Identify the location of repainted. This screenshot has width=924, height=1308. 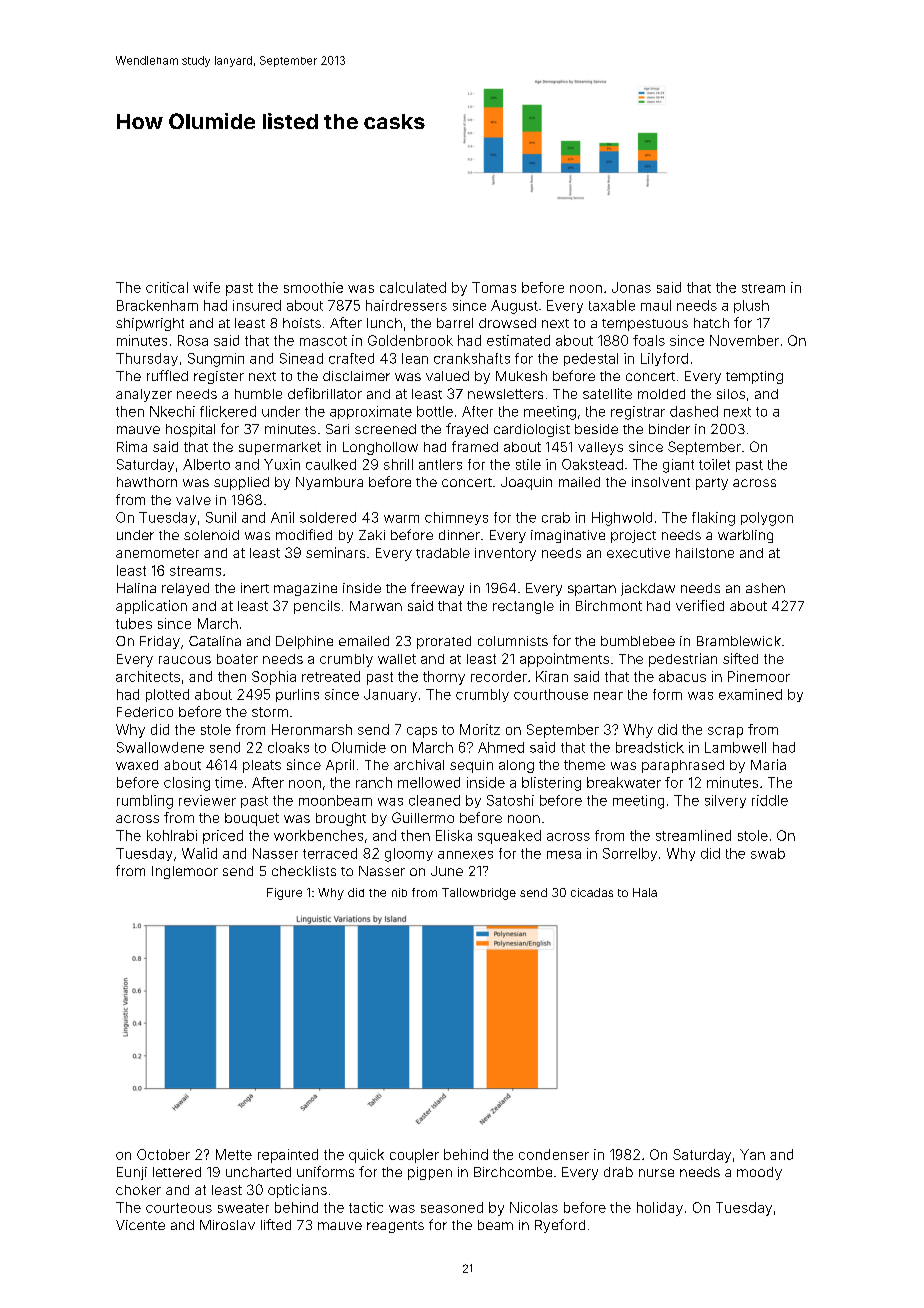
(288, 1156).
